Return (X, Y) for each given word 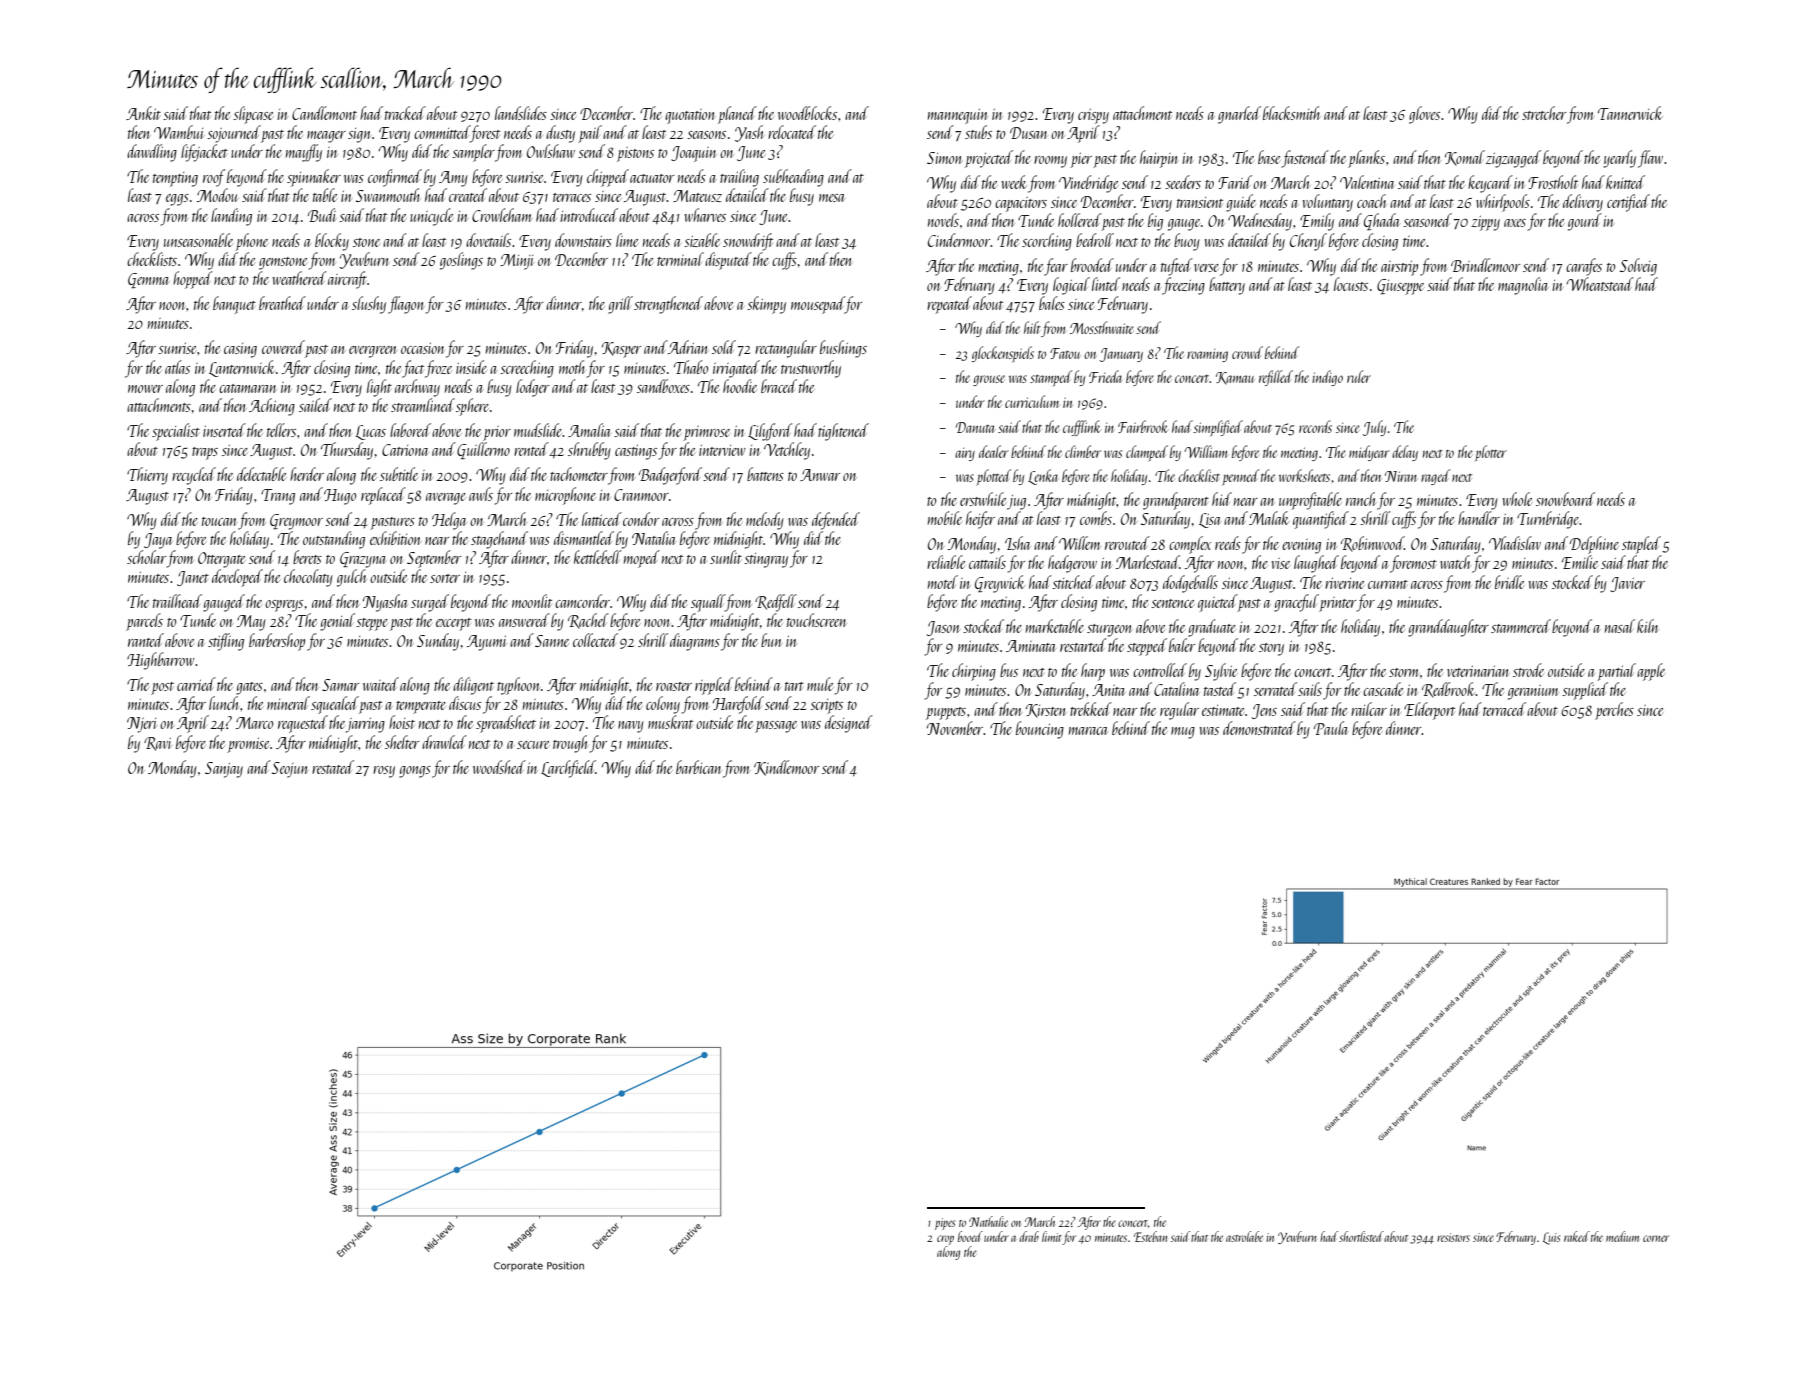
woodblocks (807, 113)
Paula (1331, 728)
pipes (945, 1224)
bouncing (1040, 730)
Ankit (143, 113)
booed (970, 1236)
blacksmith (1291, 113)
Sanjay (224, 770)
